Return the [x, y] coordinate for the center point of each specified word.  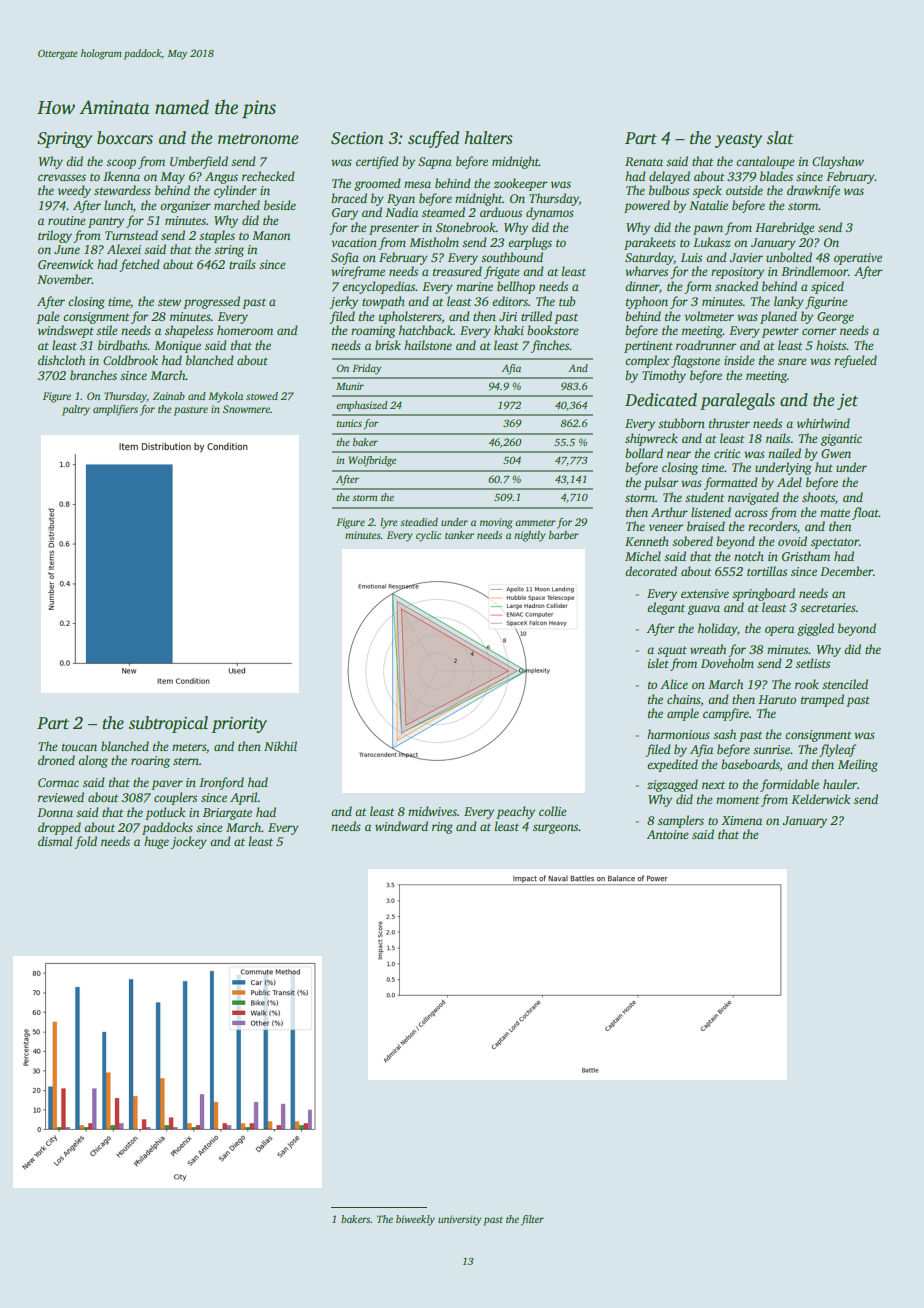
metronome [258, 139]
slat [780, 138]
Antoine [668, 834]
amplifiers [115, 410]
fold [85, 842]
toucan [79, 747]
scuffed [433, 139]
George [835, 318]
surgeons [556, 829]
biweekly [415, 1220]
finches [550, 346]
